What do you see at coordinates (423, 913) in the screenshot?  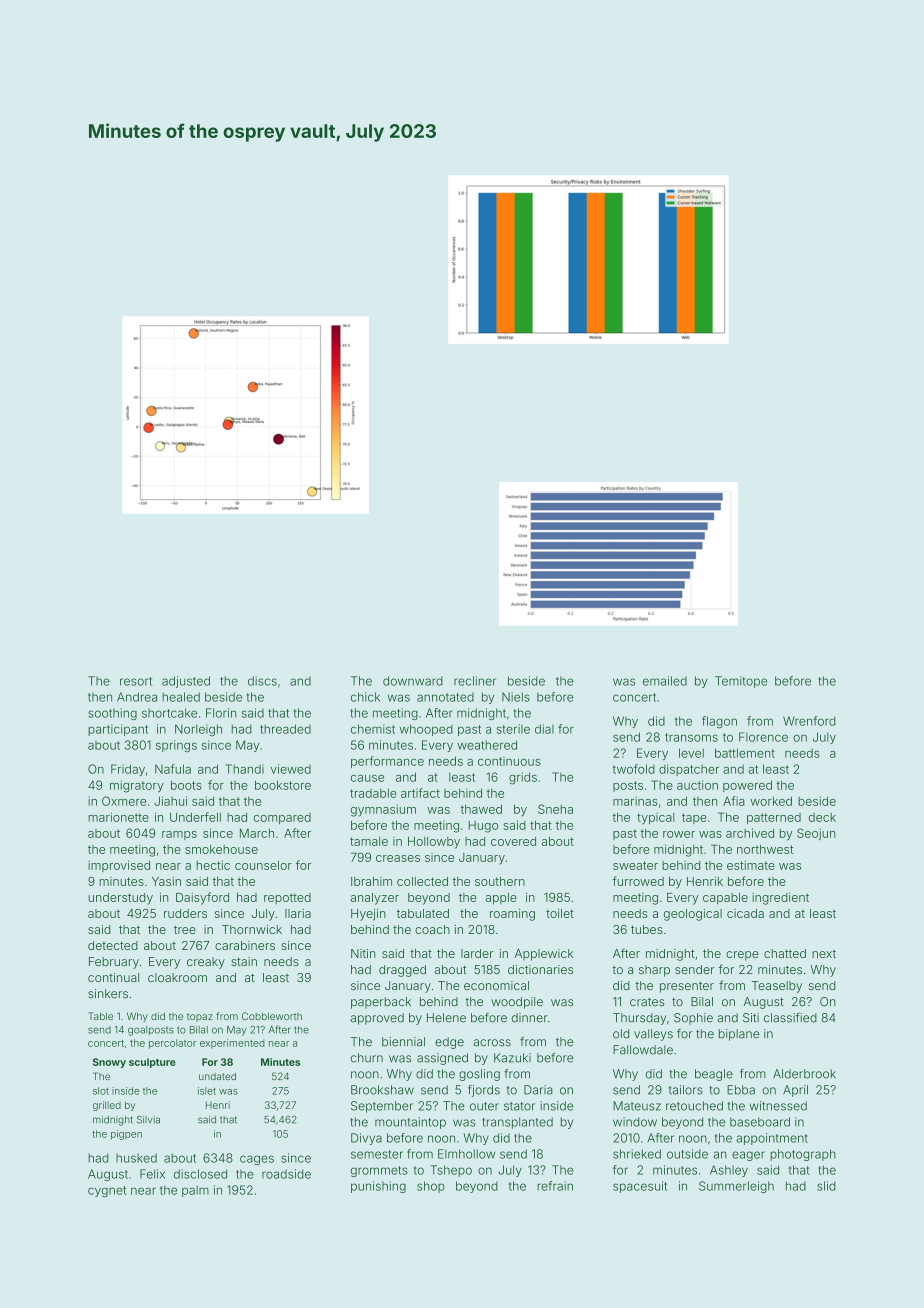 I see `tabulated` at bounding box center [423, 913].
